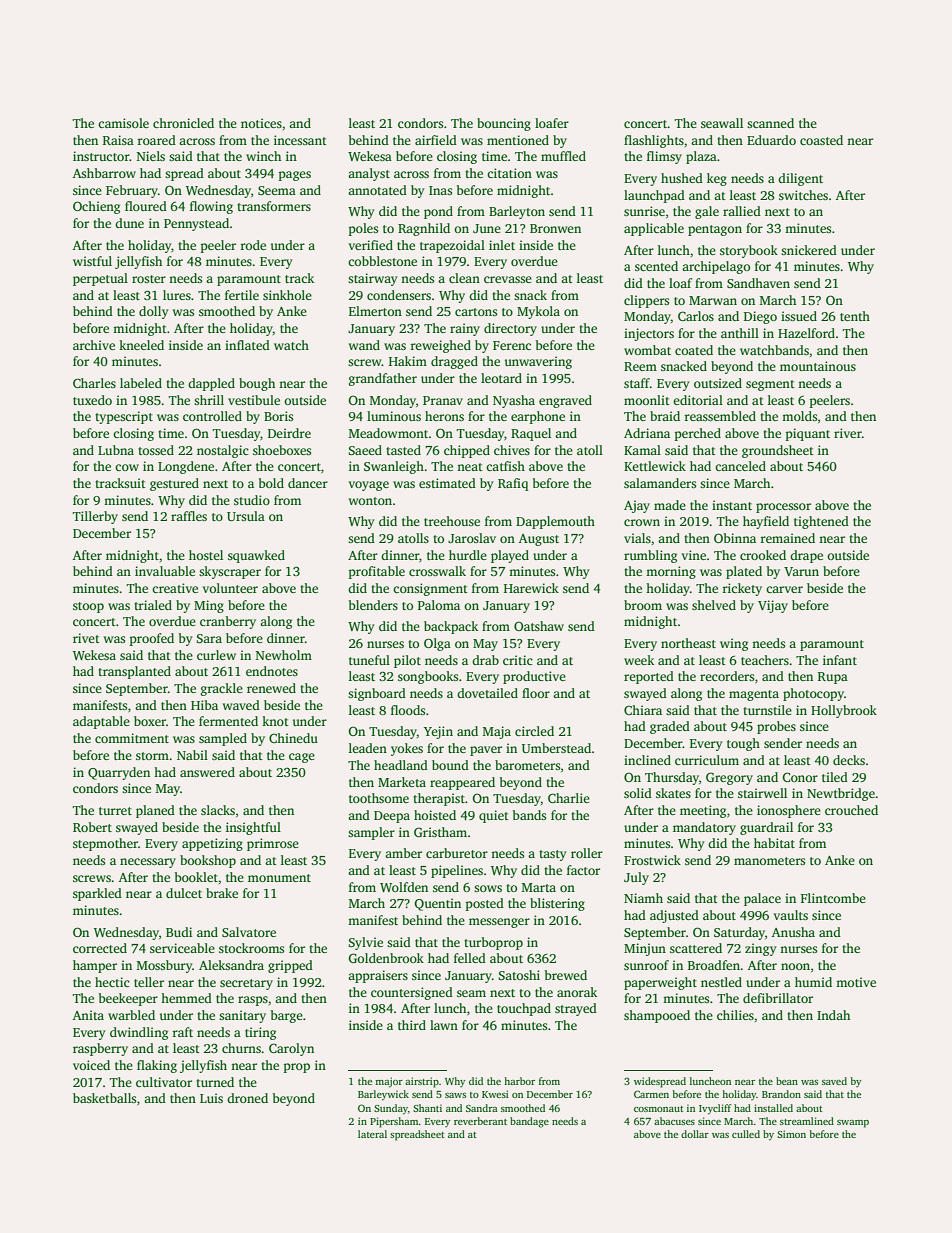 This screenshot has width=952, height=1233. What do you see at coordinates (386, 958) in the screenshot?
I see `Goldenbrook` at bounding box center [386, 958].
